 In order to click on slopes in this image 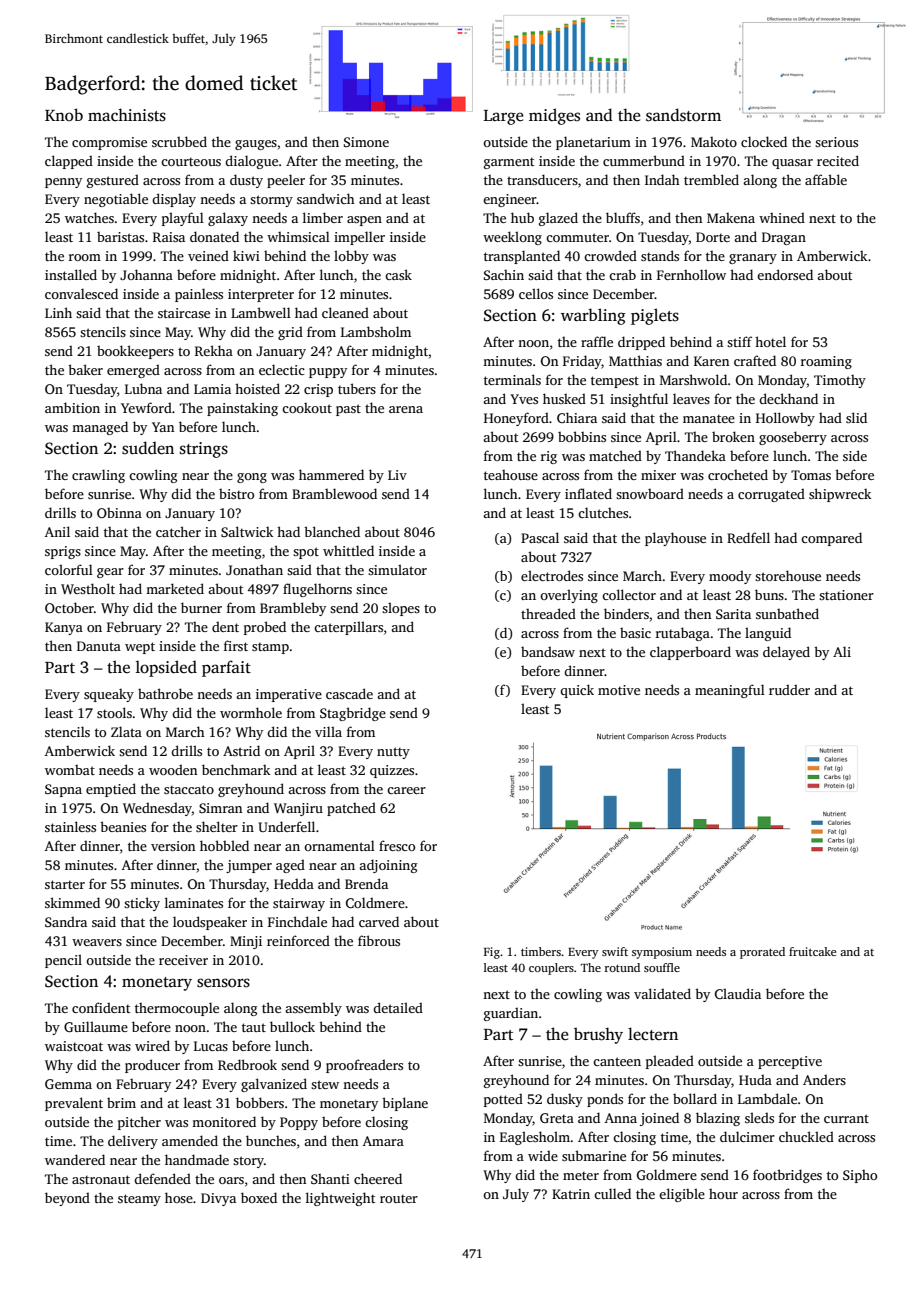, I will do `click(401, 609)`.
